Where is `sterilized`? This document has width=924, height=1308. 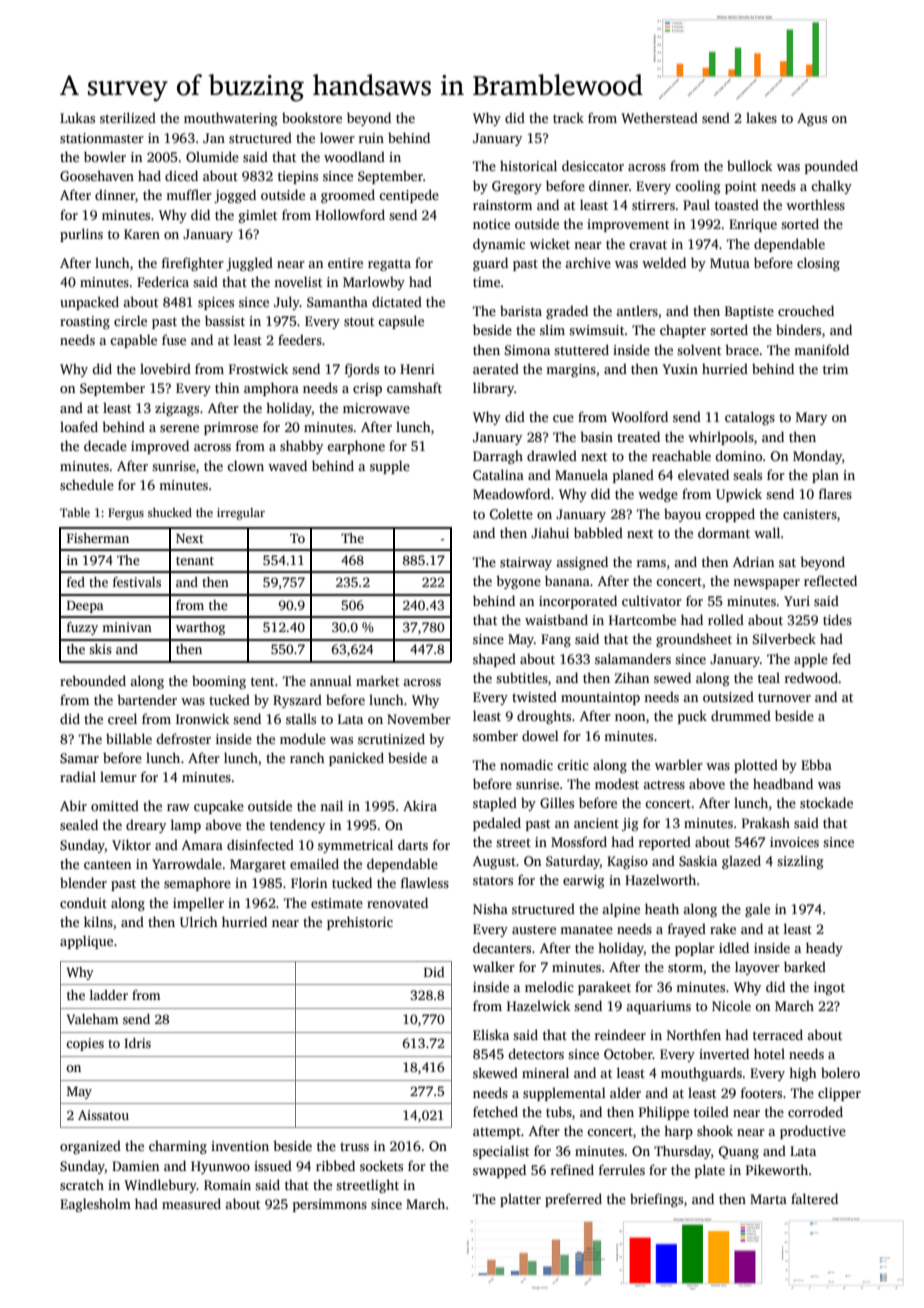
sterilized is located at coordinates (128, 117).
